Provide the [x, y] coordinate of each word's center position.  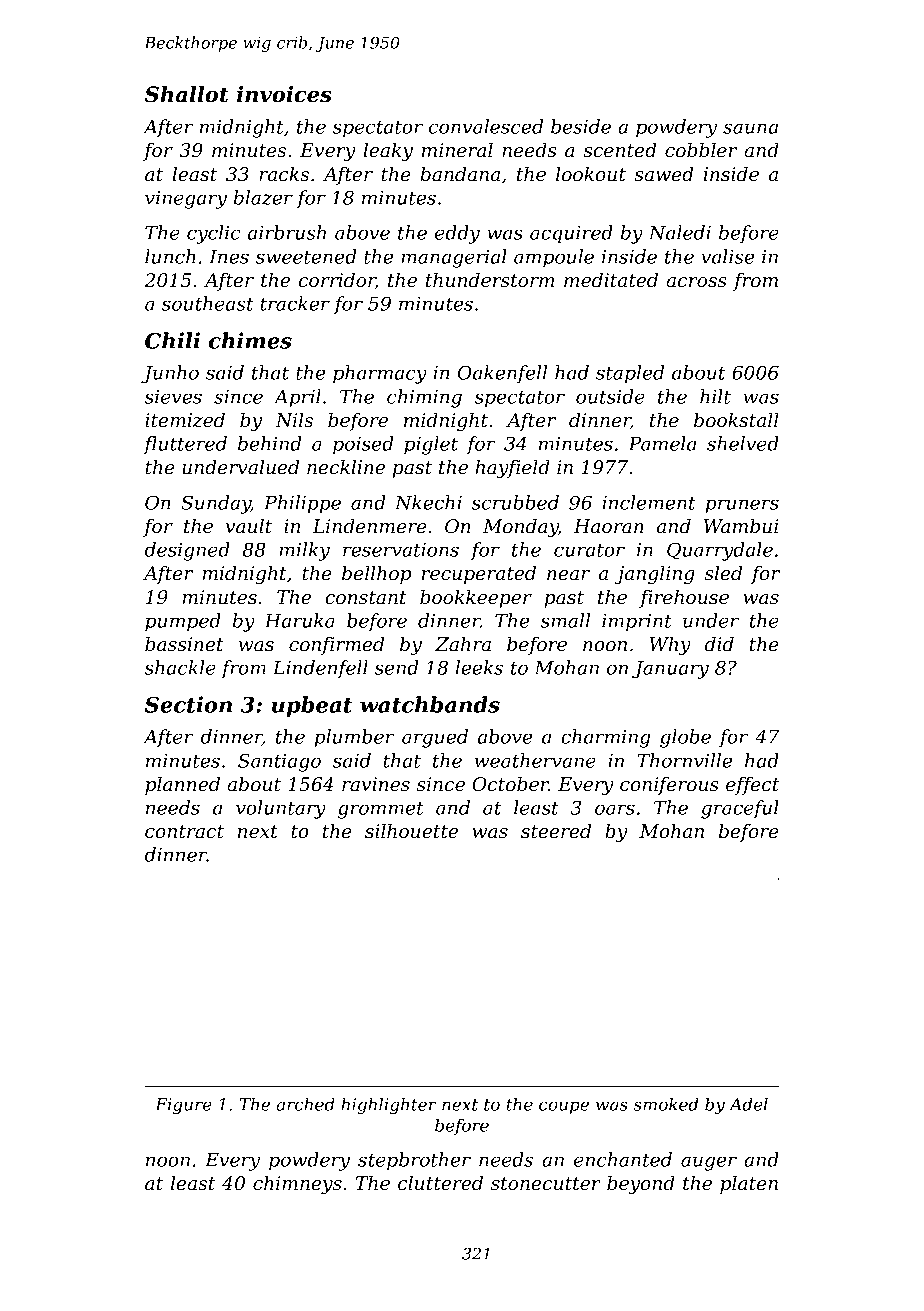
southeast [208, 303]
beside [581, 126]
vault [249, 526]
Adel [748, 1104]
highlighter [389, 1105]
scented [620, 150]
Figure [183, 1106]
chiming [424, 398]
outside [610, 396]
